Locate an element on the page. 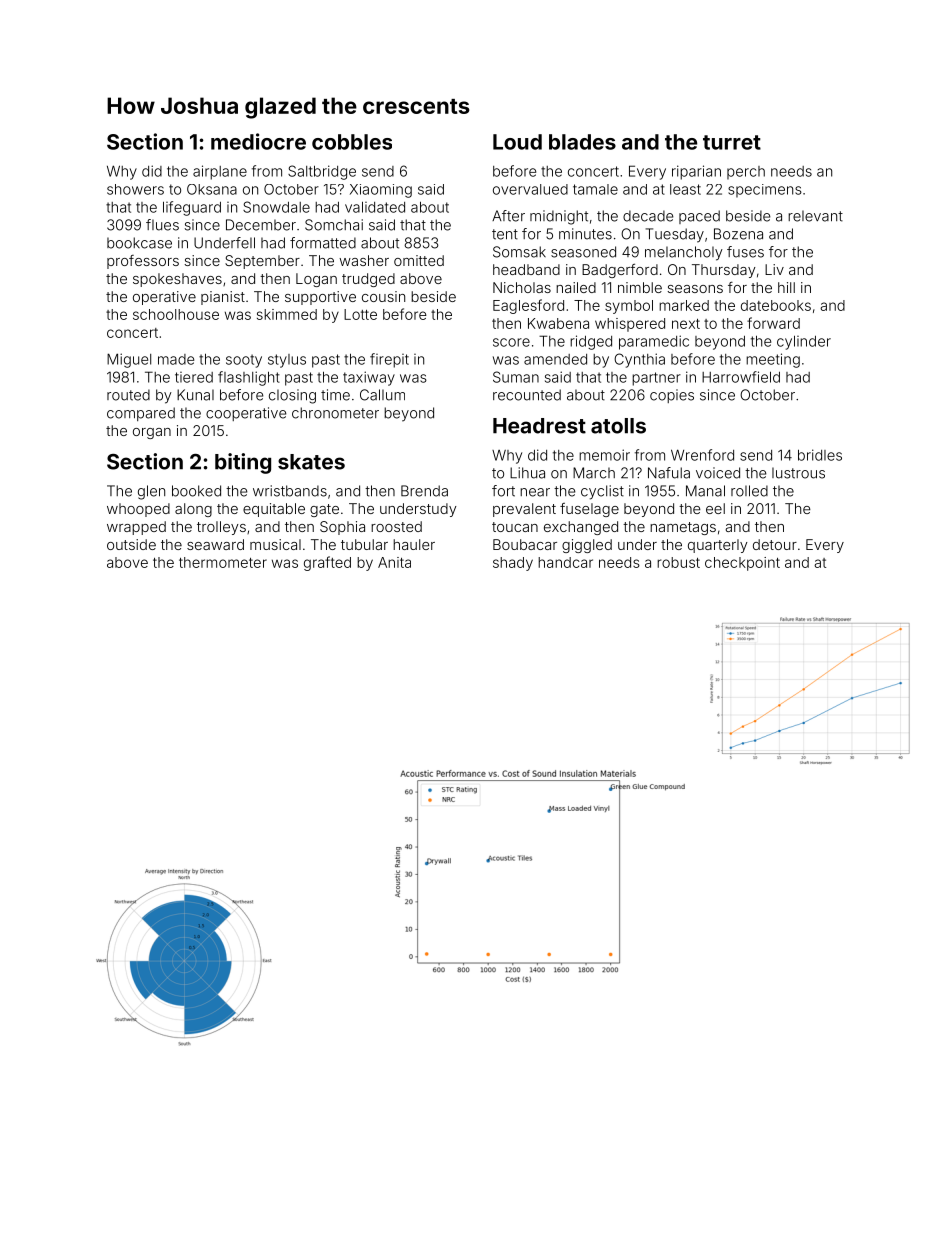  Anita is located at coordinates (394, 562).
